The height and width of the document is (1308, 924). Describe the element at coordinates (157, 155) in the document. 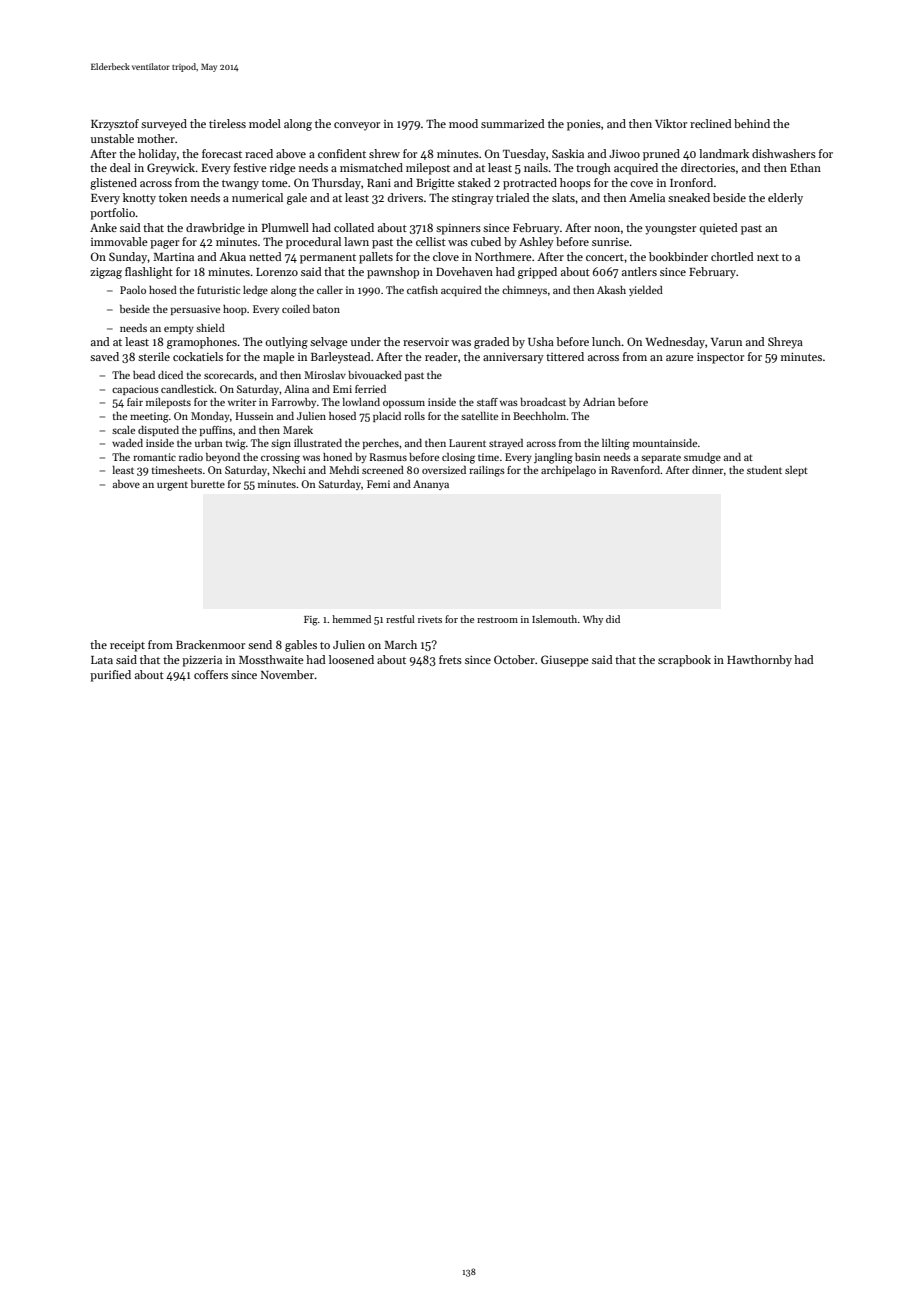

I see `holiday` at that location.
